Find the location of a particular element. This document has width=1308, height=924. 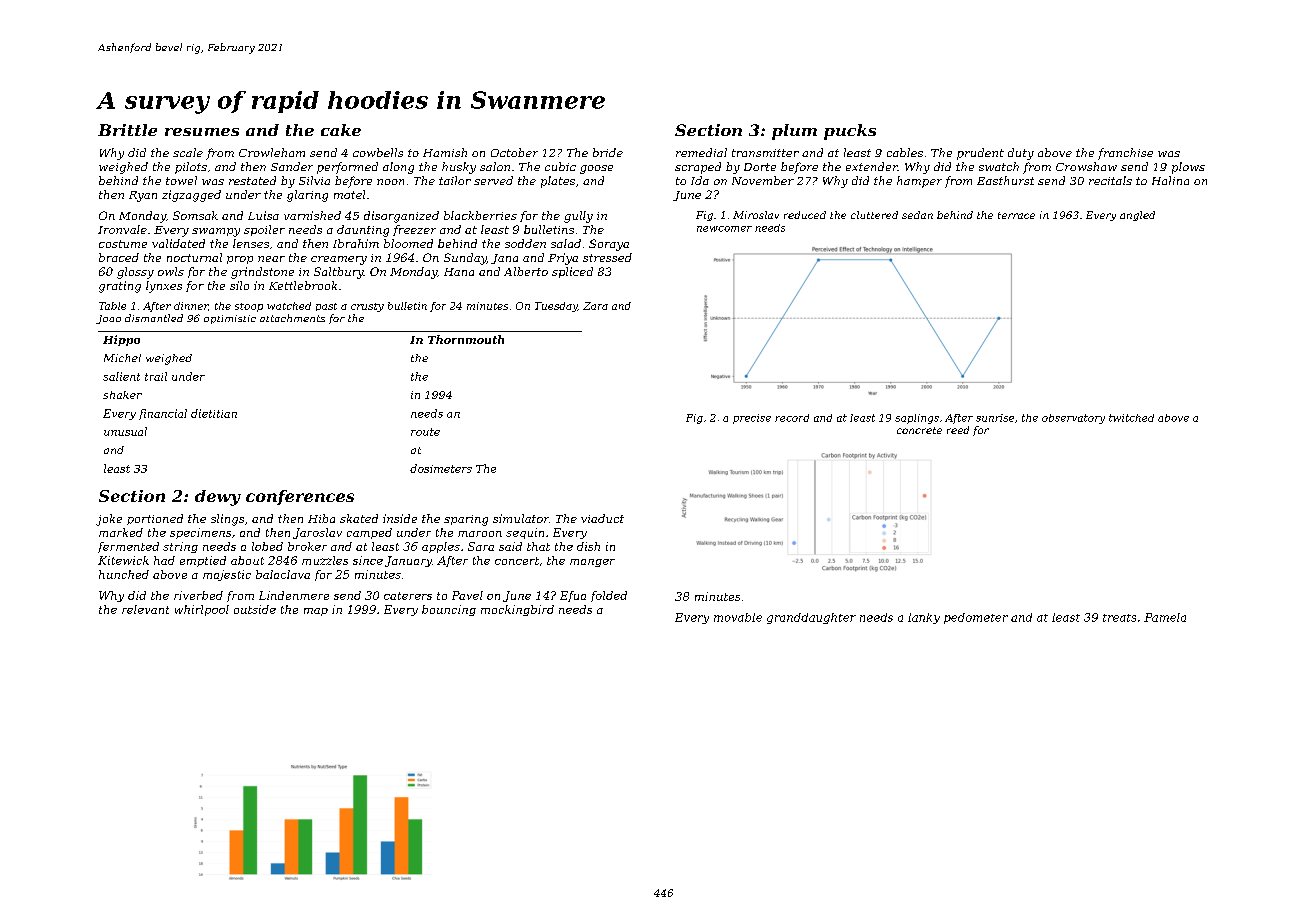

dietitian is located at coordinates (214, 413).
